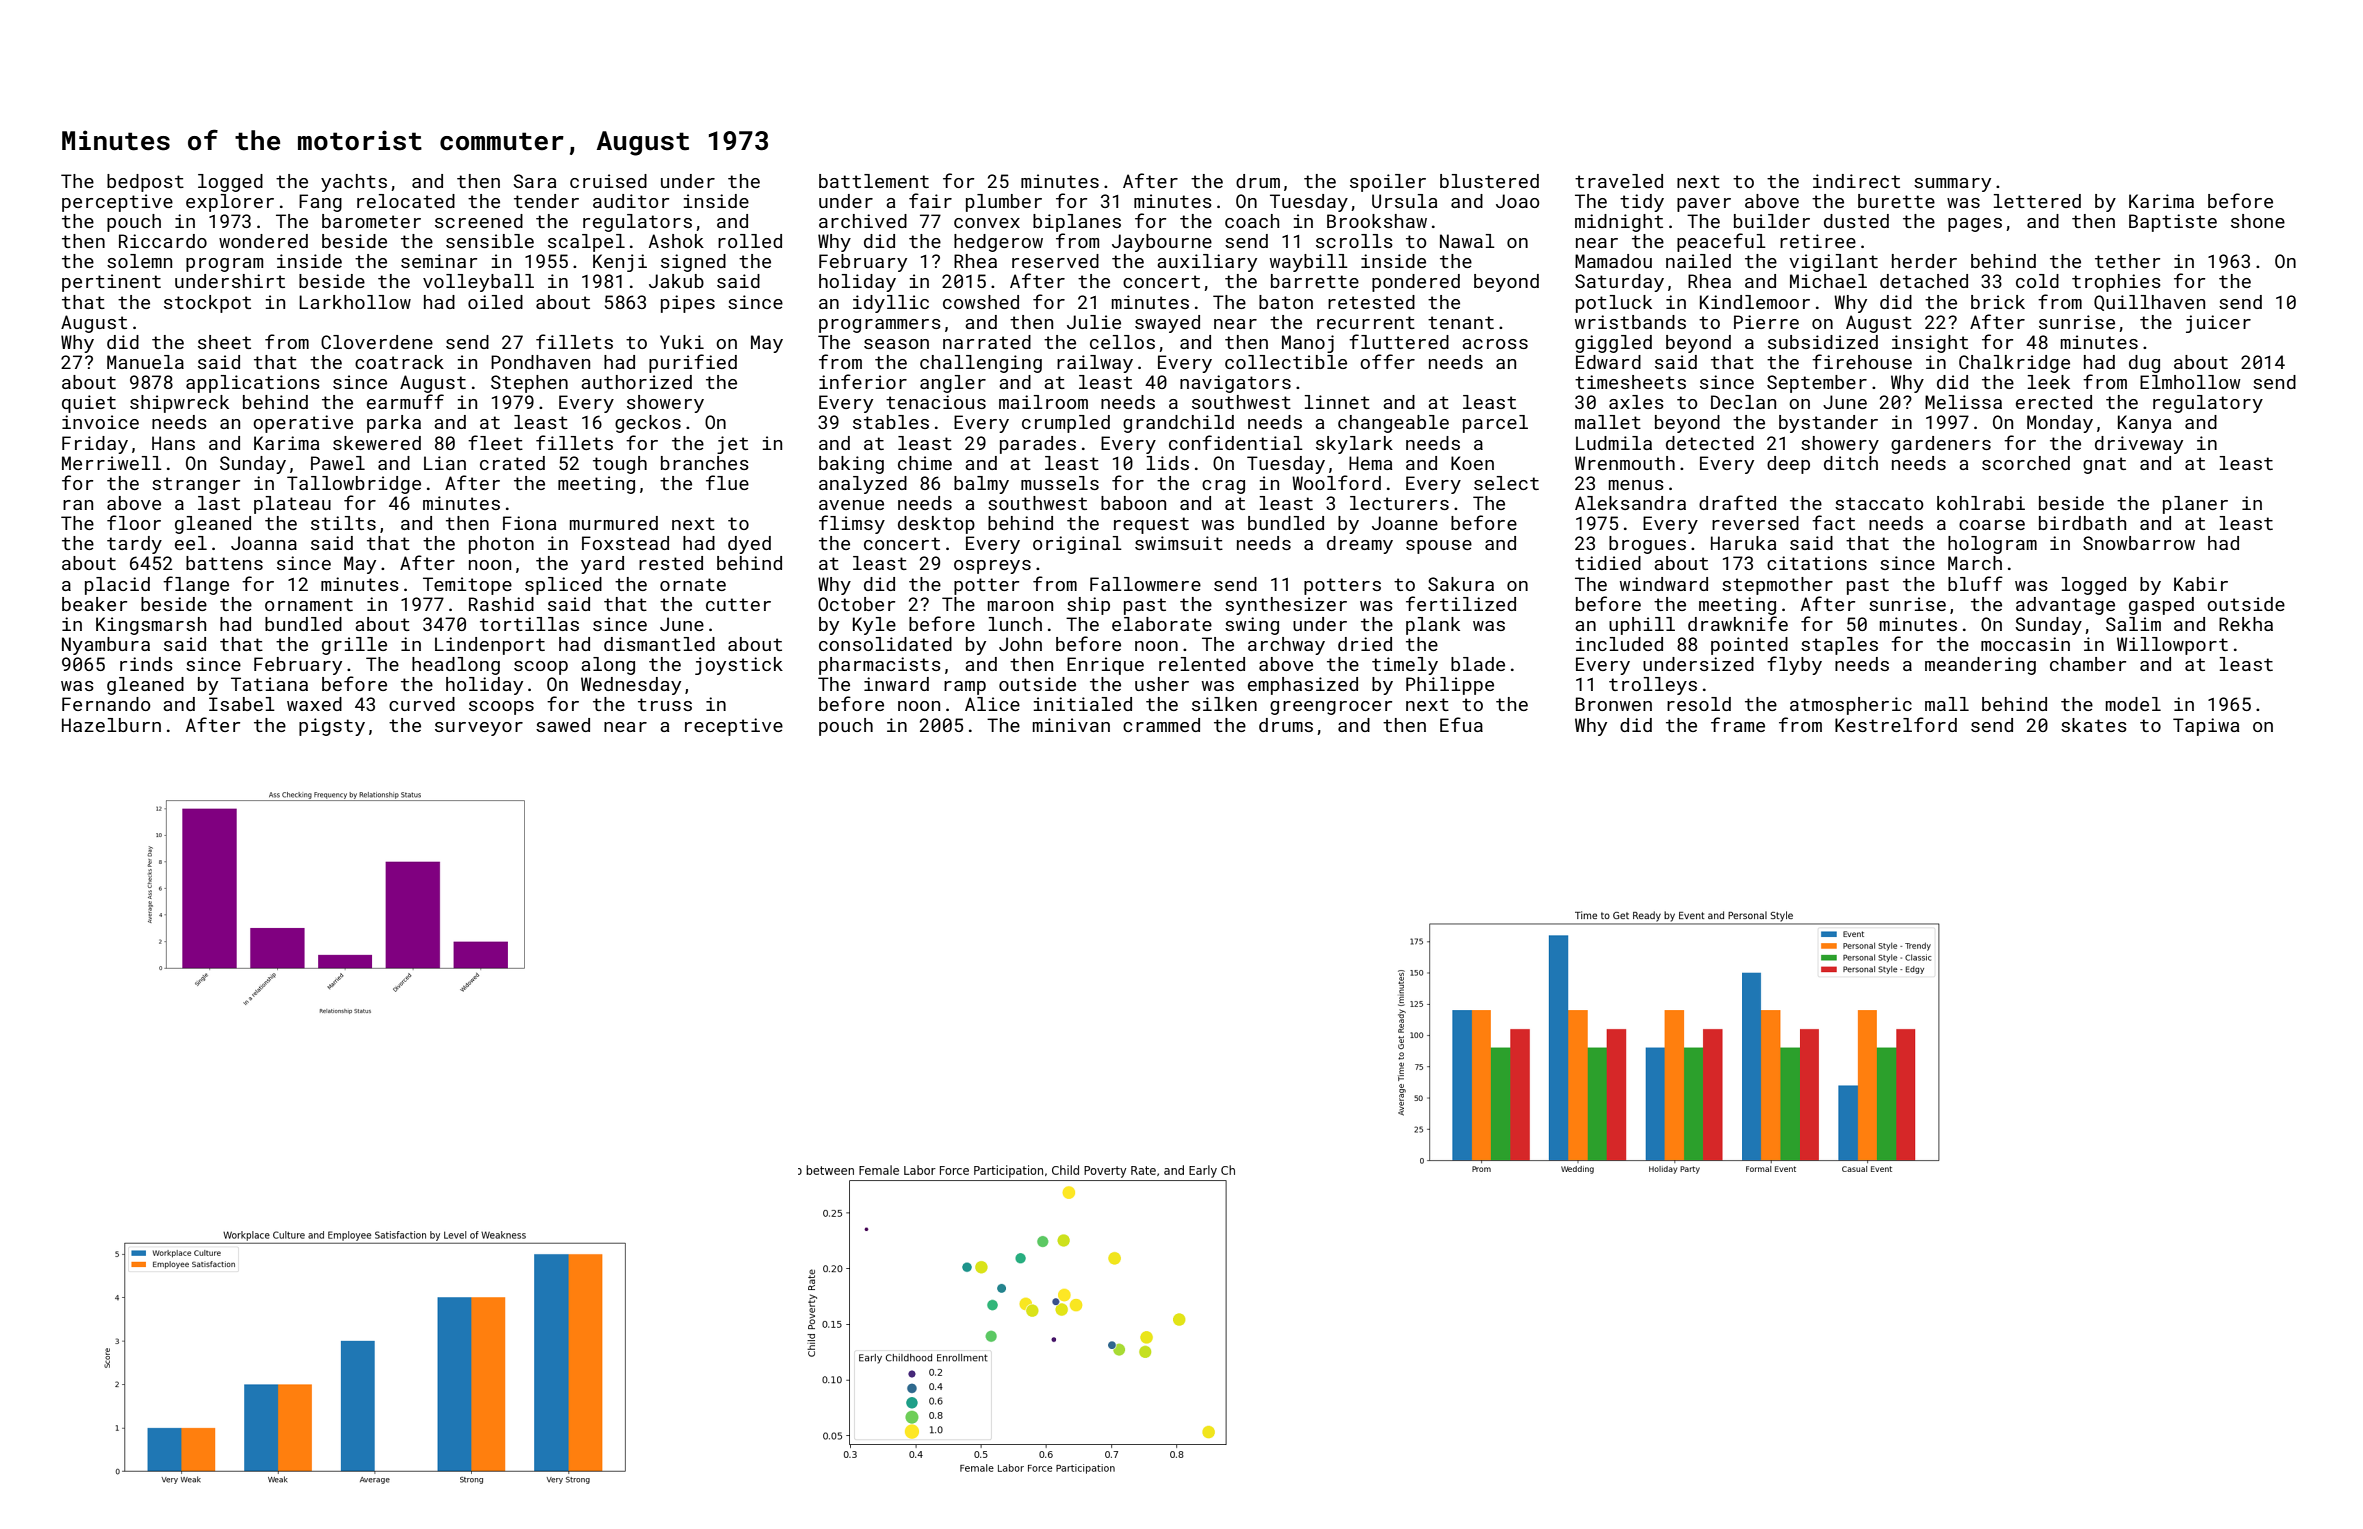  What do you see at coordinates (608, 181) in the screenshot?
I see `cruised` at bounding box center [608, 181].
